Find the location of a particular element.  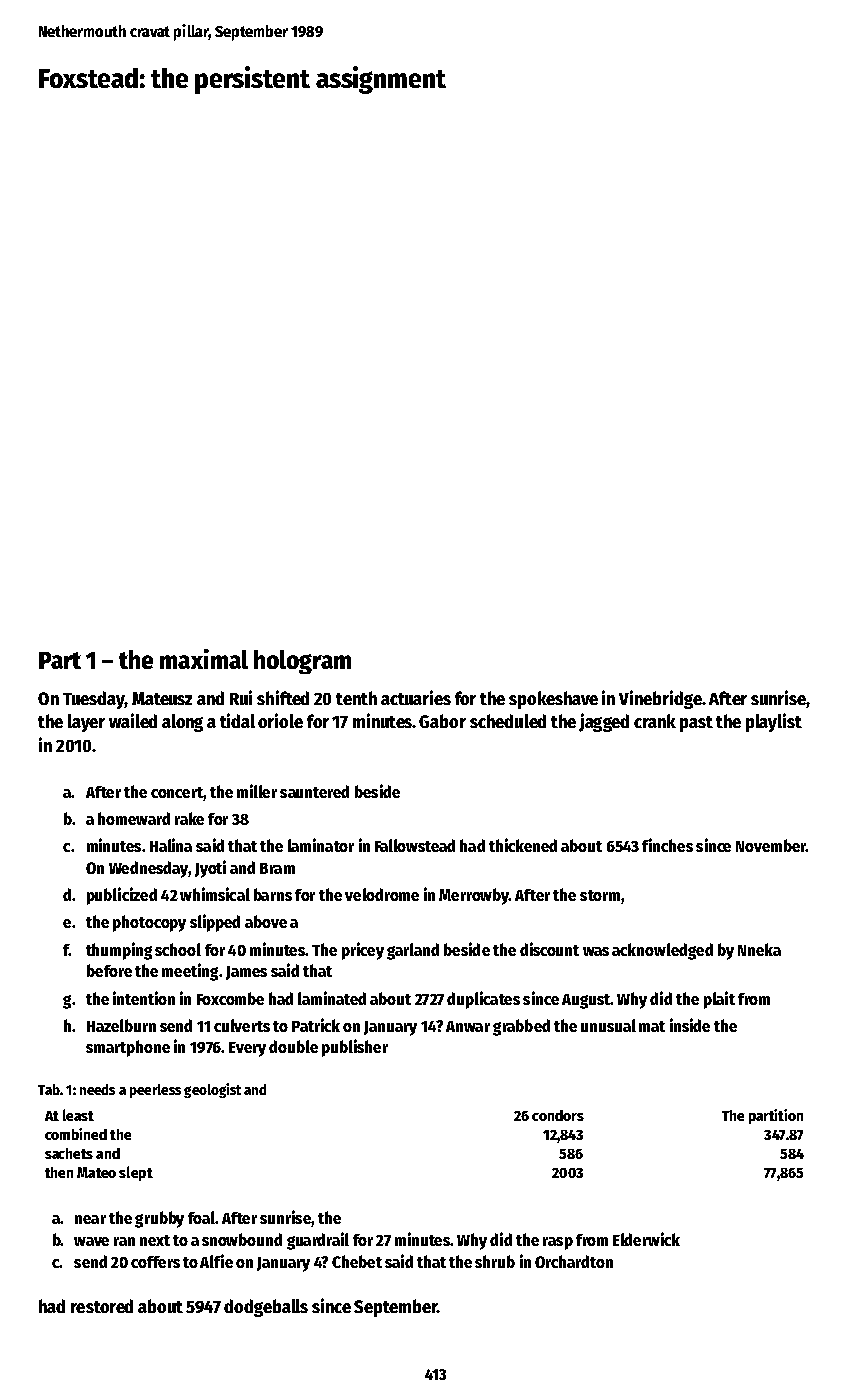

concert is located at coordinates (177, 792).
